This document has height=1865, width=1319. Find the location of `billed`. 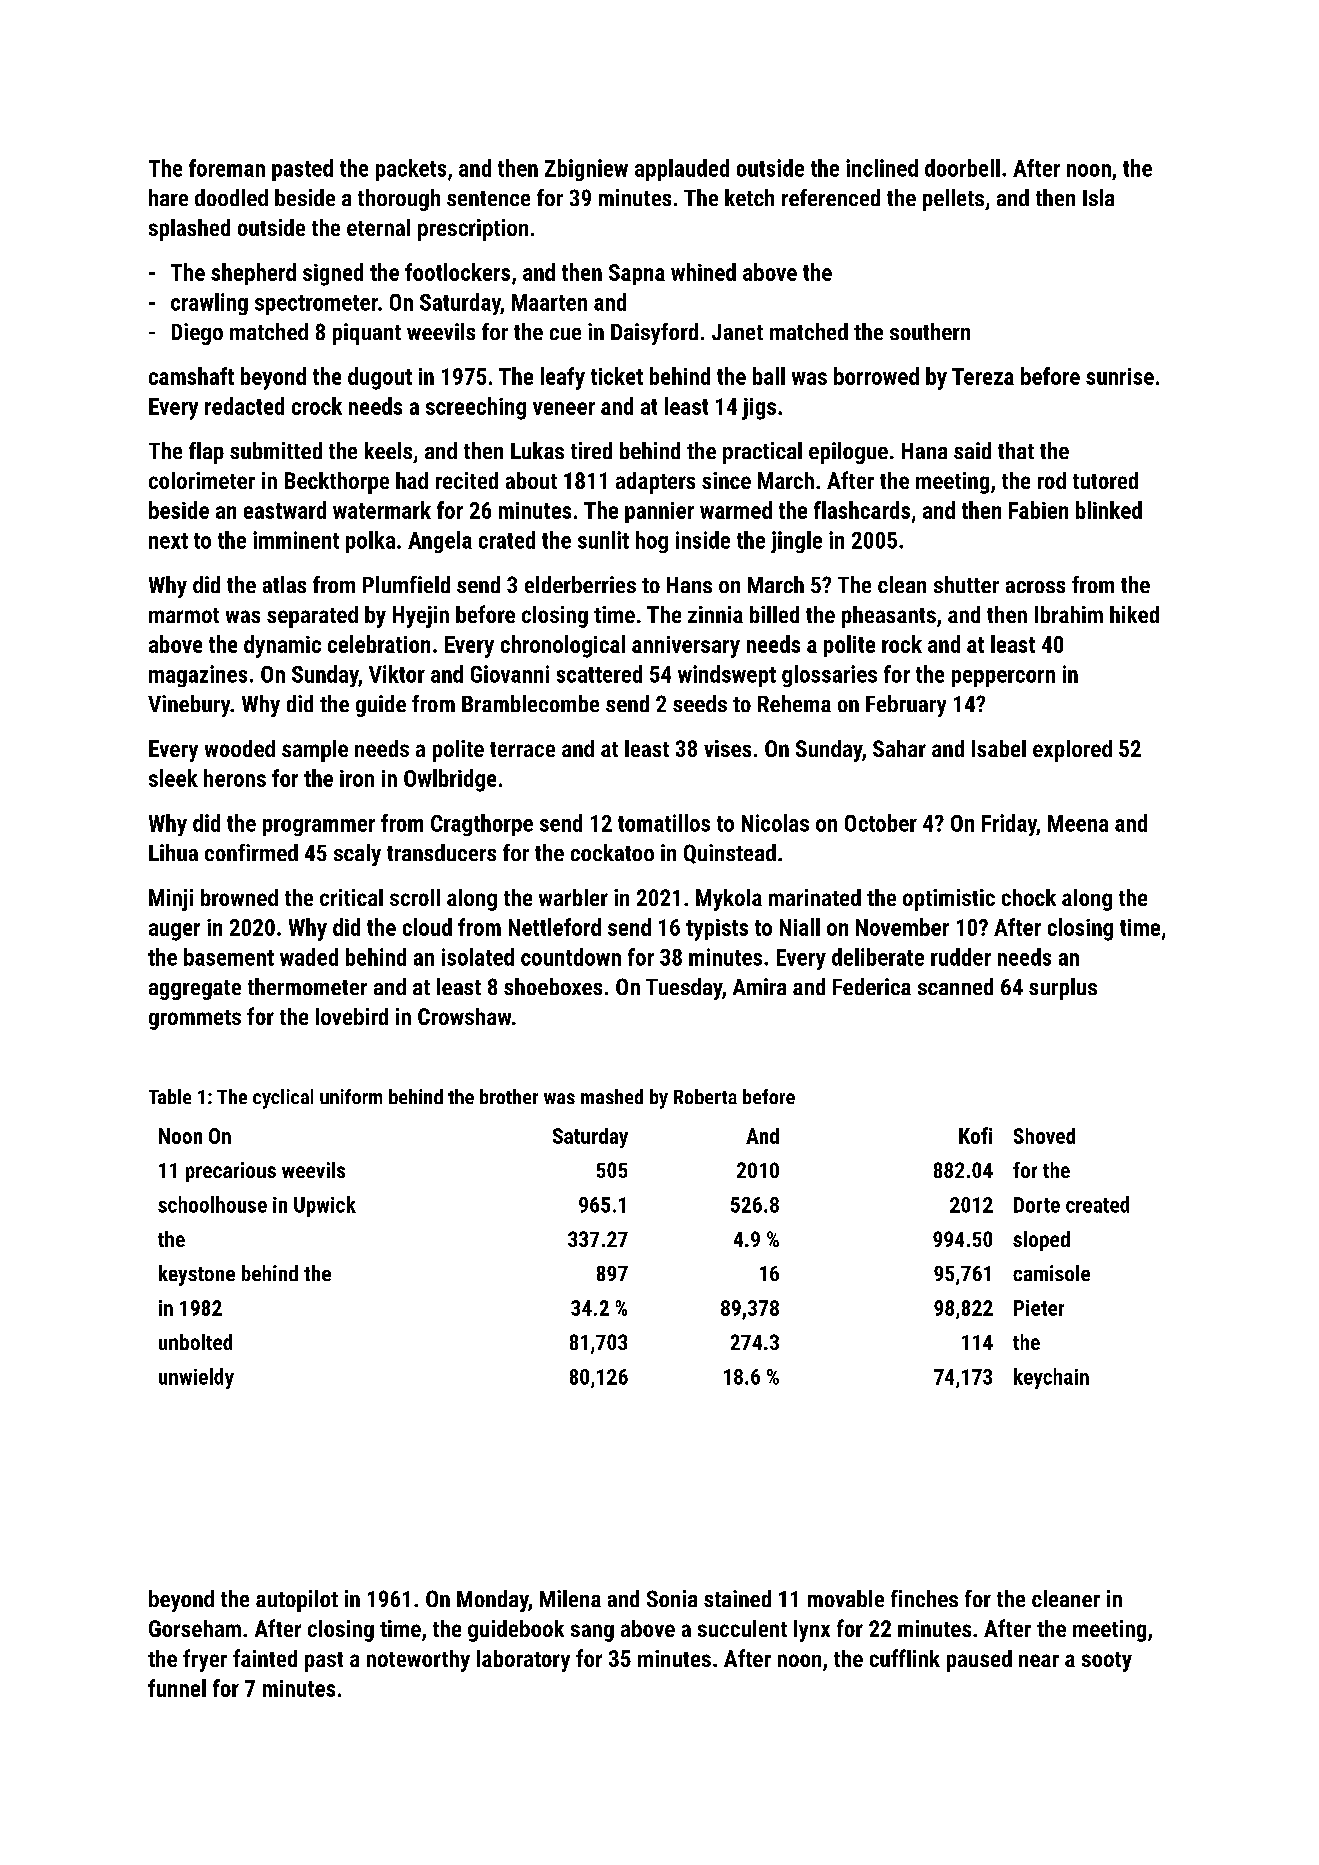

billed is located at coordinates (774, 614).
